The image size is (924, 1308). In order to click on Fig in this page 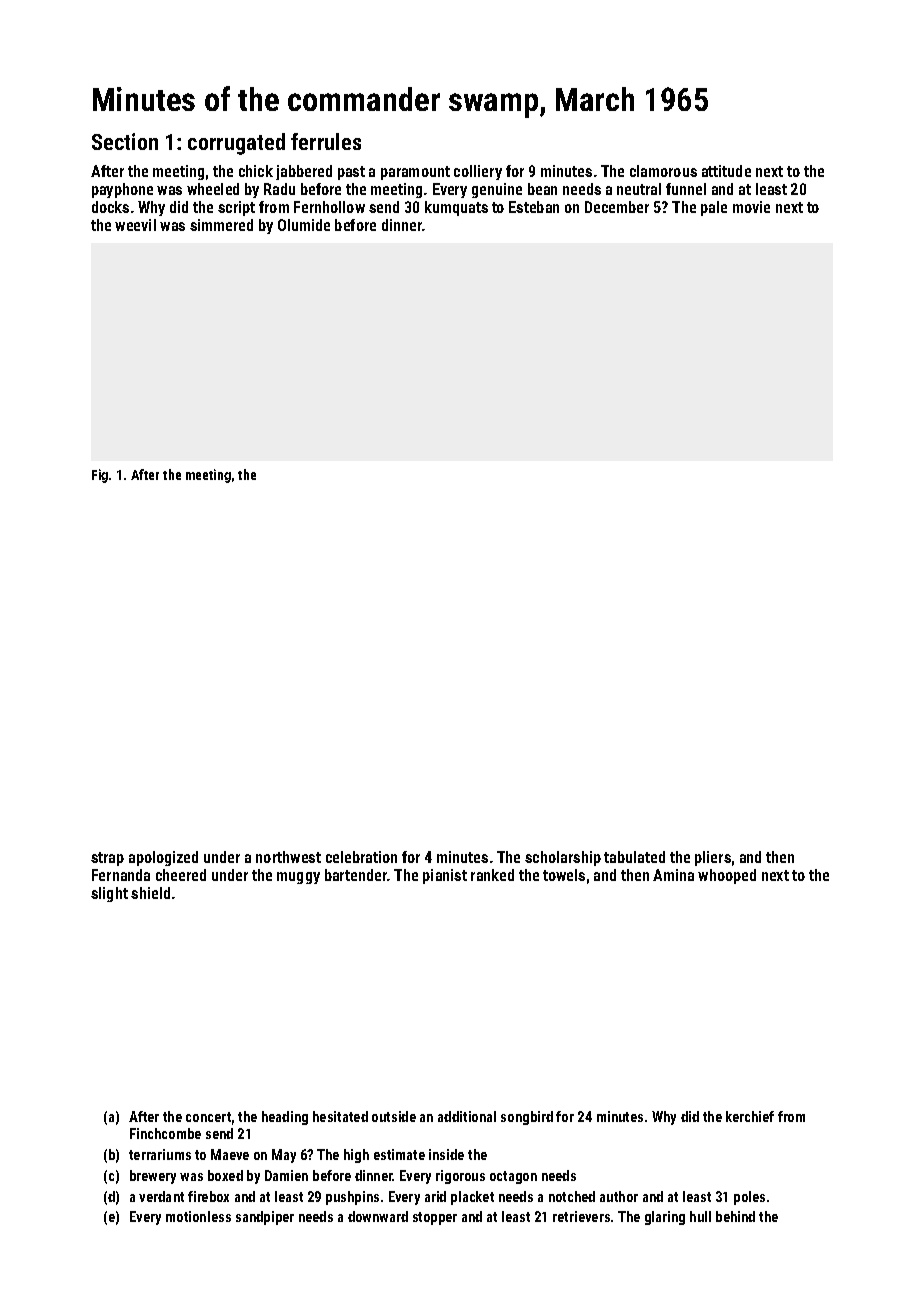, I will do `click(100, 476)`.
